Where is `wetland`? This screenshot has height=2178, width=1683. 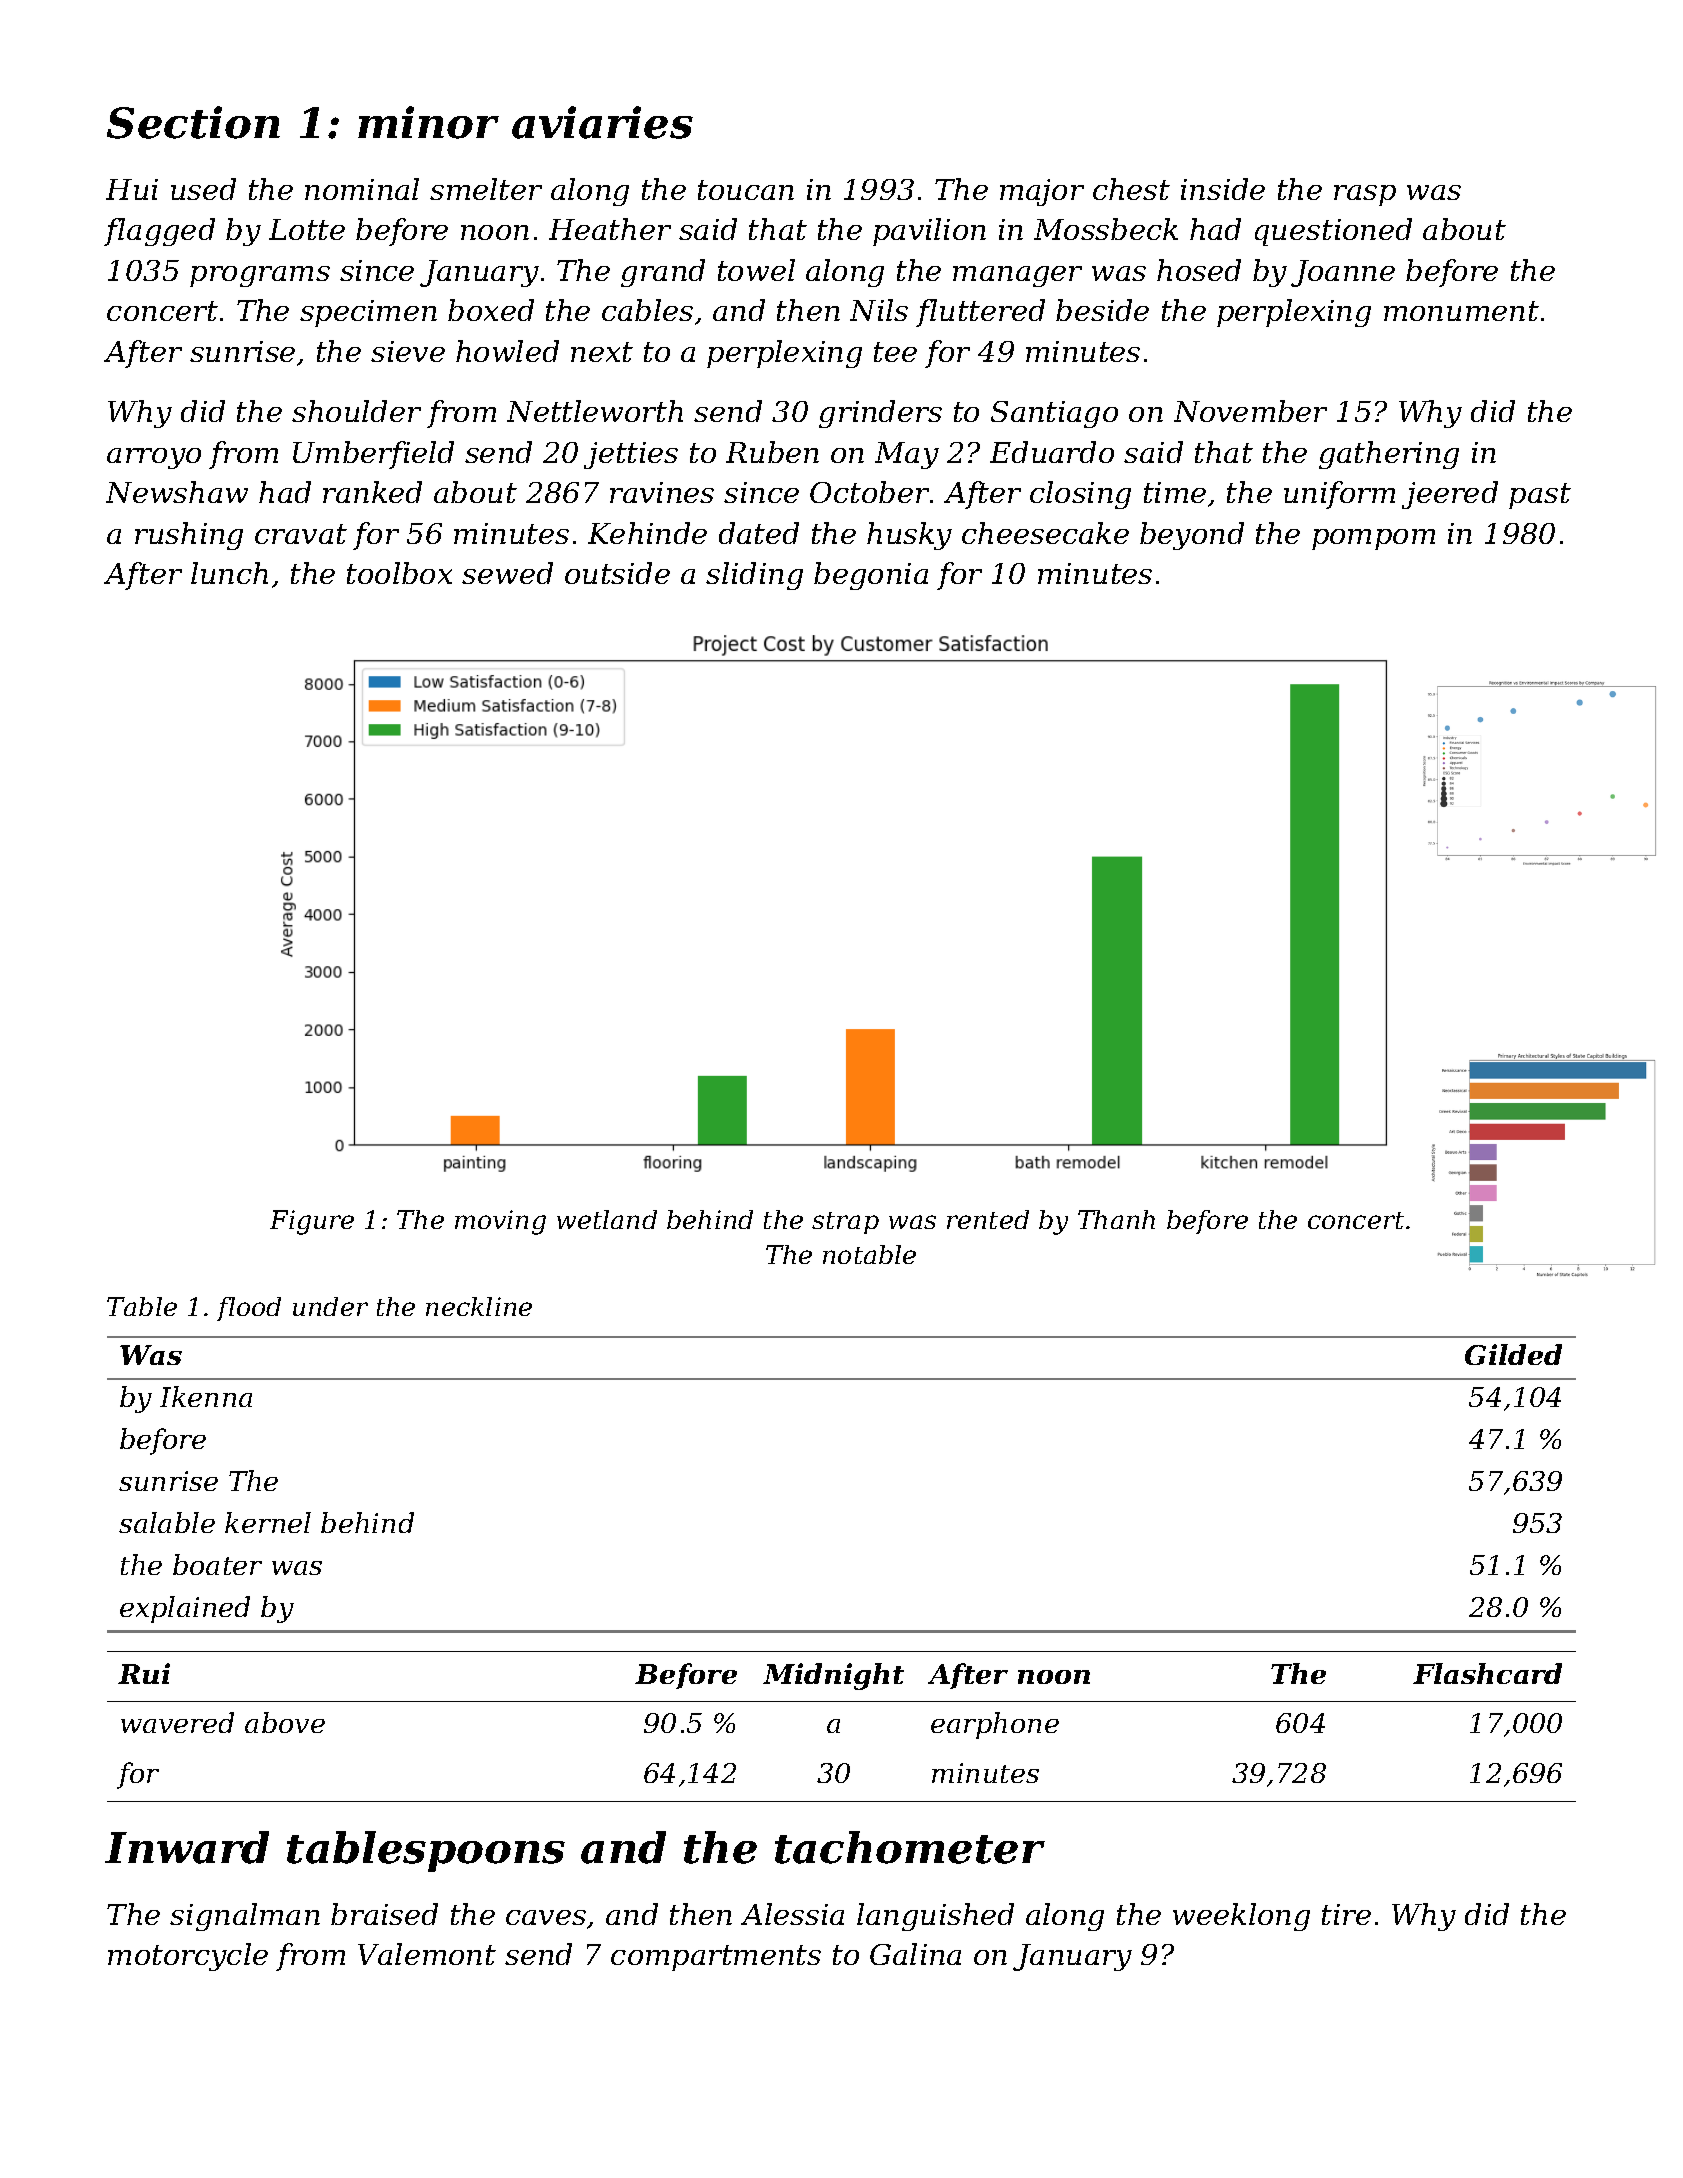
wetland is located at coordinates (607, 1219).
